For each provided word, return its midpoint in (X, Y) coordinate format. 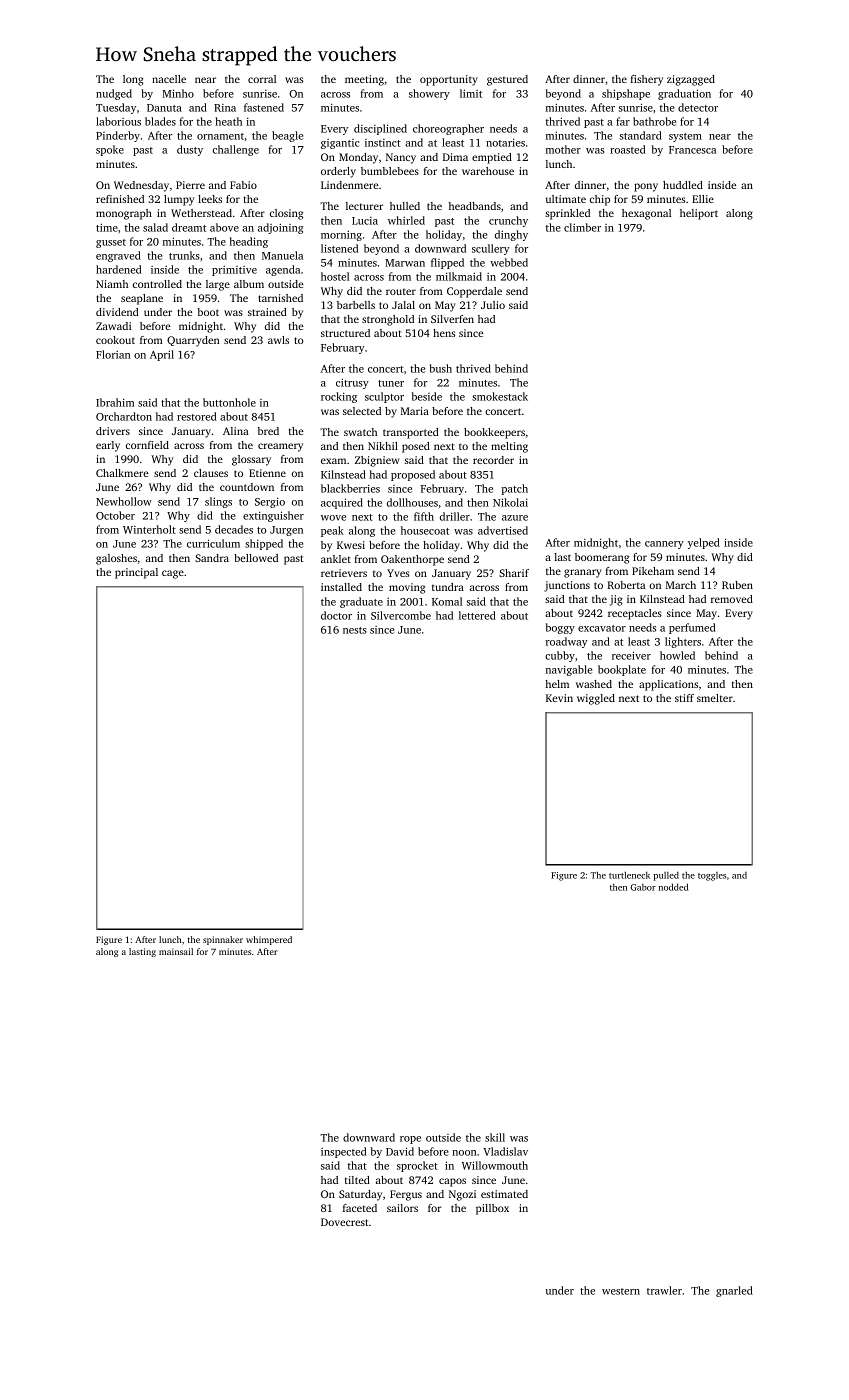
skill (495, 1137)
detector (698, 107)
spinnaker (223, 940)
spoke (110, 150)
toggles (712, 876)
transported (411, 433)
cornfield (147, 445)
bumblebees (390, 171)
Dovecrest (345, 1222)
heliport (699, 214)
